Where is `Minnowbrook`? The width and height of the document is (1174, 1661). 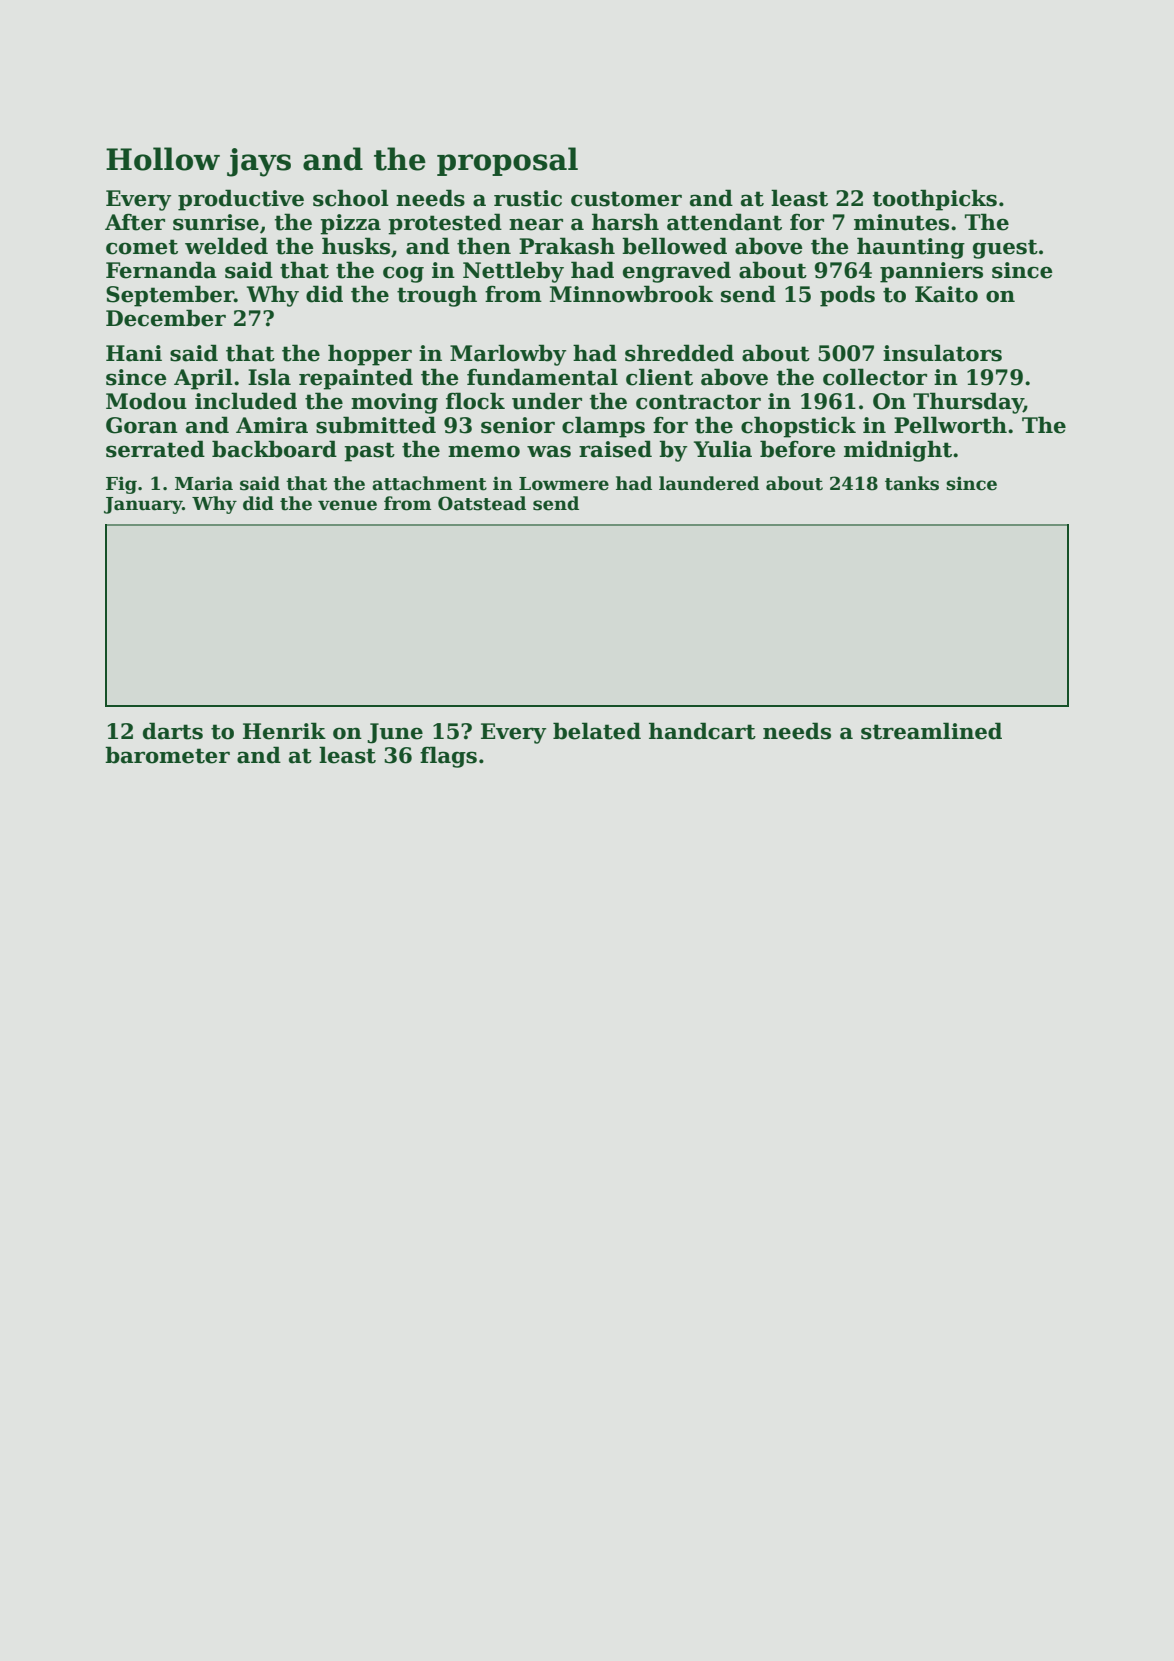 Minnowbrook is located at coordinates (631, 294).
